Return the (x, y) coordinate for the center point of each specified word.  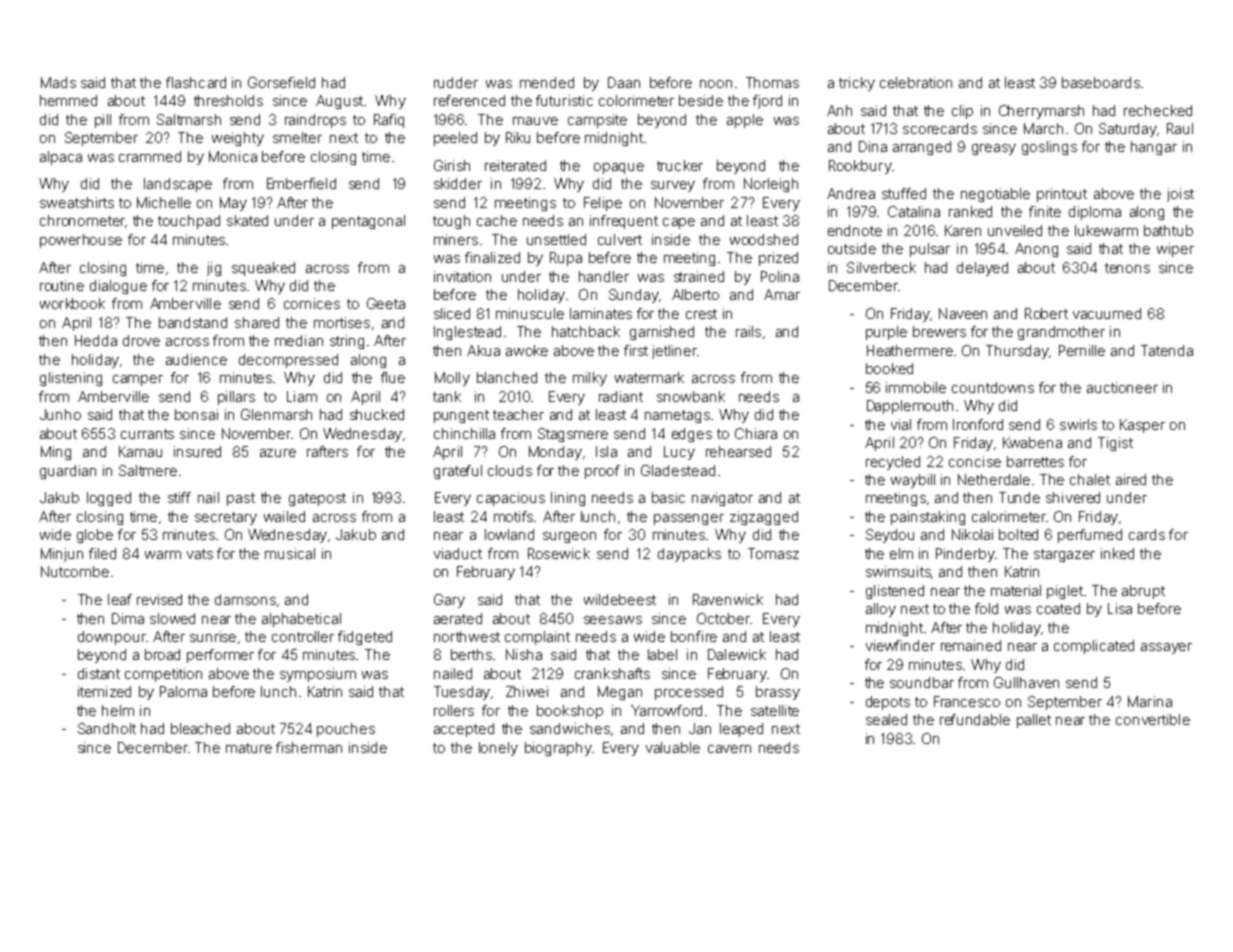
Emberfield (301, 183)
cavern (729, 749)
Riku (518, 137)
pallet (1034, 721)
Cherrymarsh (1041, 112)
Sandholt (107, 728)
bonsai (196, 414)
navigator (722, 499)
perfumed (1090, 536)
